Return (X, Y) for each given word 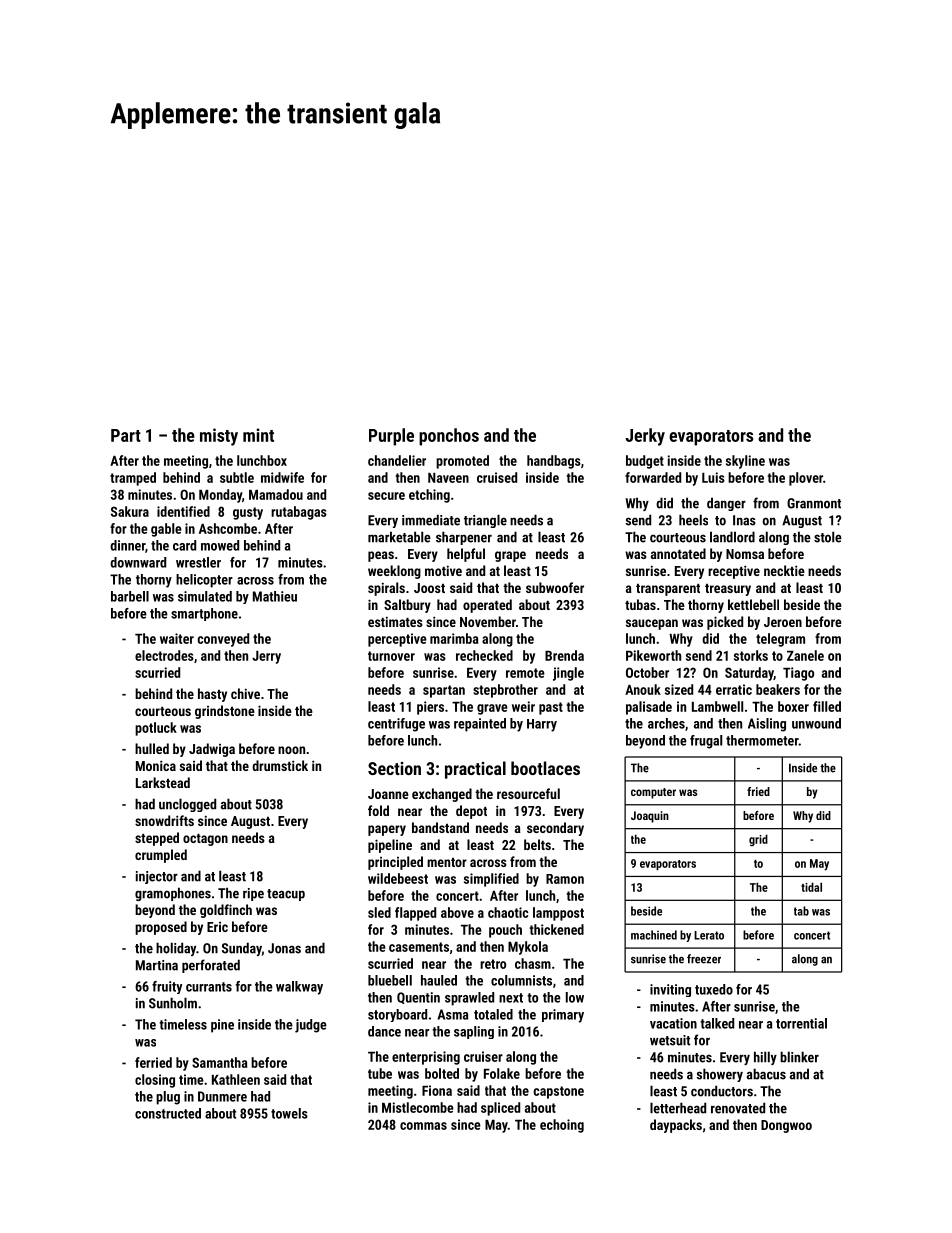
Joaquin (650, 817)
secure (386, 496)
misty (219, 437)
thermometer (762, 740)
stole (828, 537)
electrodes (164, 655)
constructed (168, 1113)
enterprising (426, 1058)
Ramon (565, 879)
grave (492, 709)
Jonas (284, 948)
